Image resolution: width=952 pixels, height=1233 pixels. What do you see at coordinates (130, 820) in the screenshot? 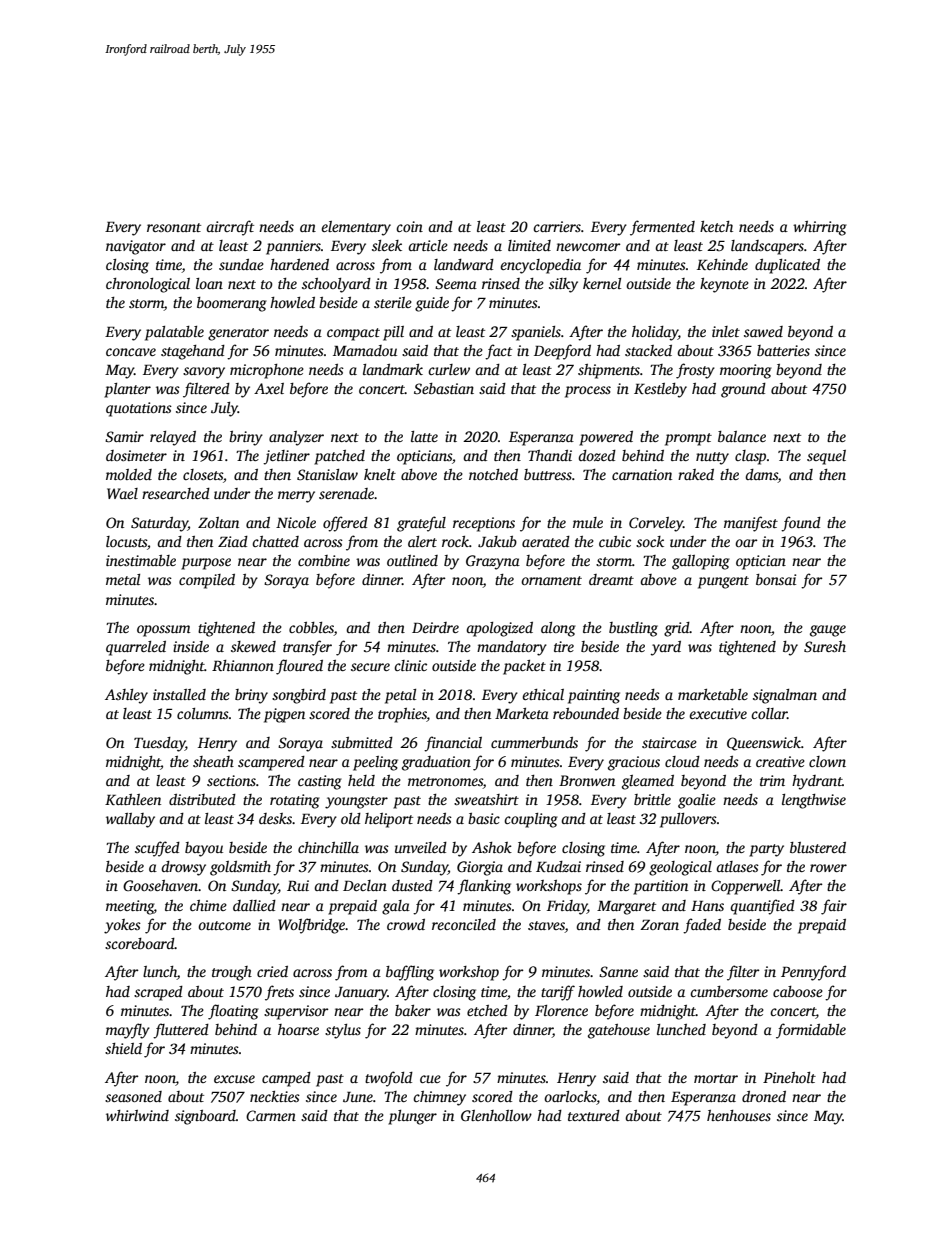
I see `wallaby` at bounding box center [130, 820].
